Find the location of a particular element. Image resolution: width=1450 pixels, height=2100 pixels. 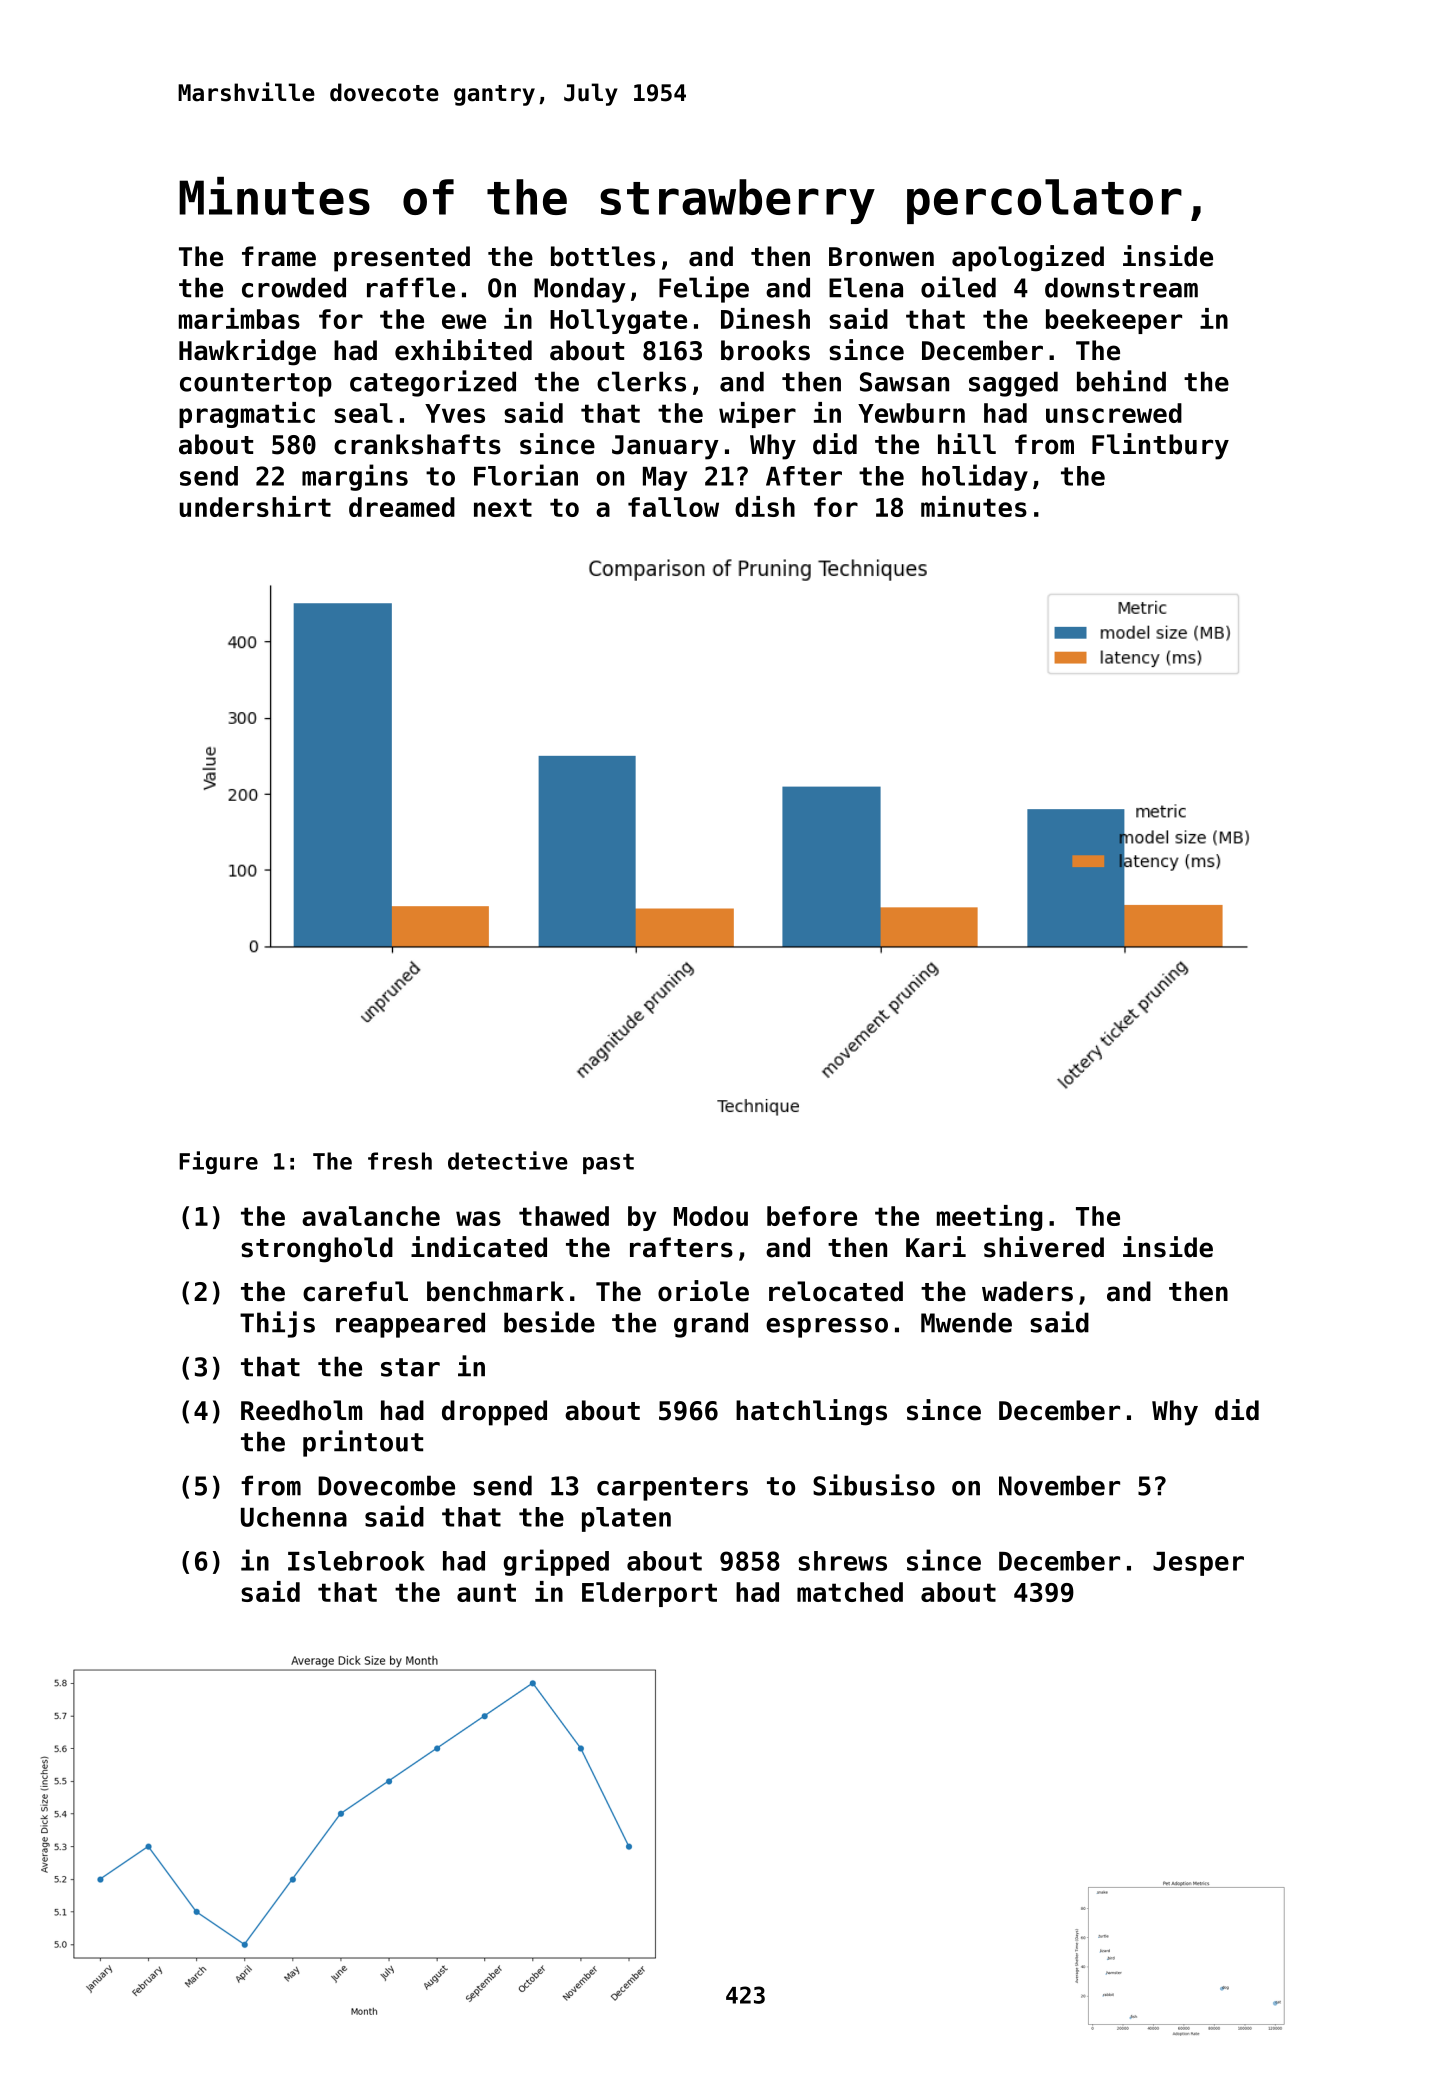

dish is located at coordinates (765, 506).
